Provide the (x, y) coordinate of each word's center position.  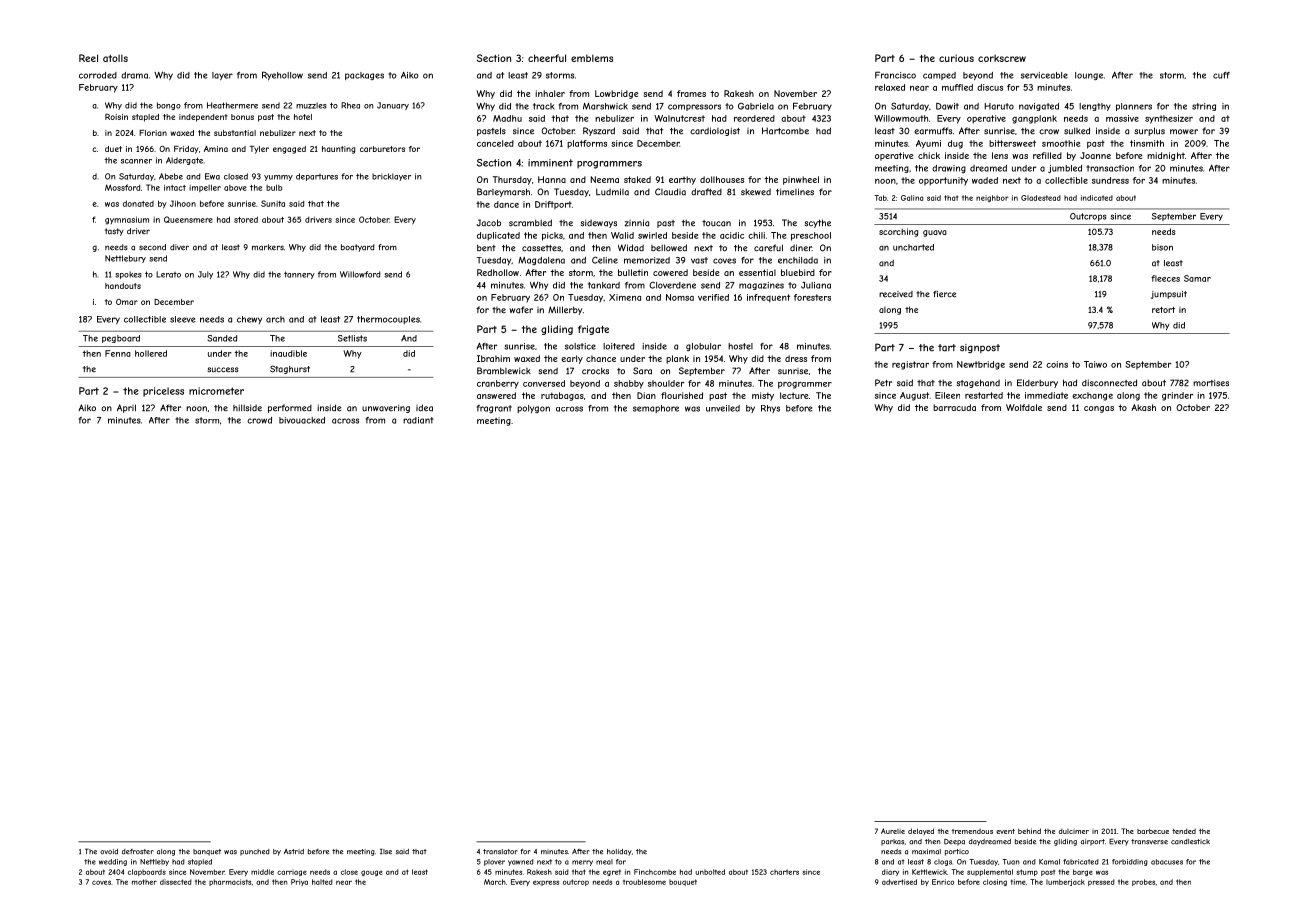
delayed (921, 831)
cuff (1221, 75)
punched (255, 852)
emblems (592, 58)
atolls (115, 58)
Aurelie (893, 831)
